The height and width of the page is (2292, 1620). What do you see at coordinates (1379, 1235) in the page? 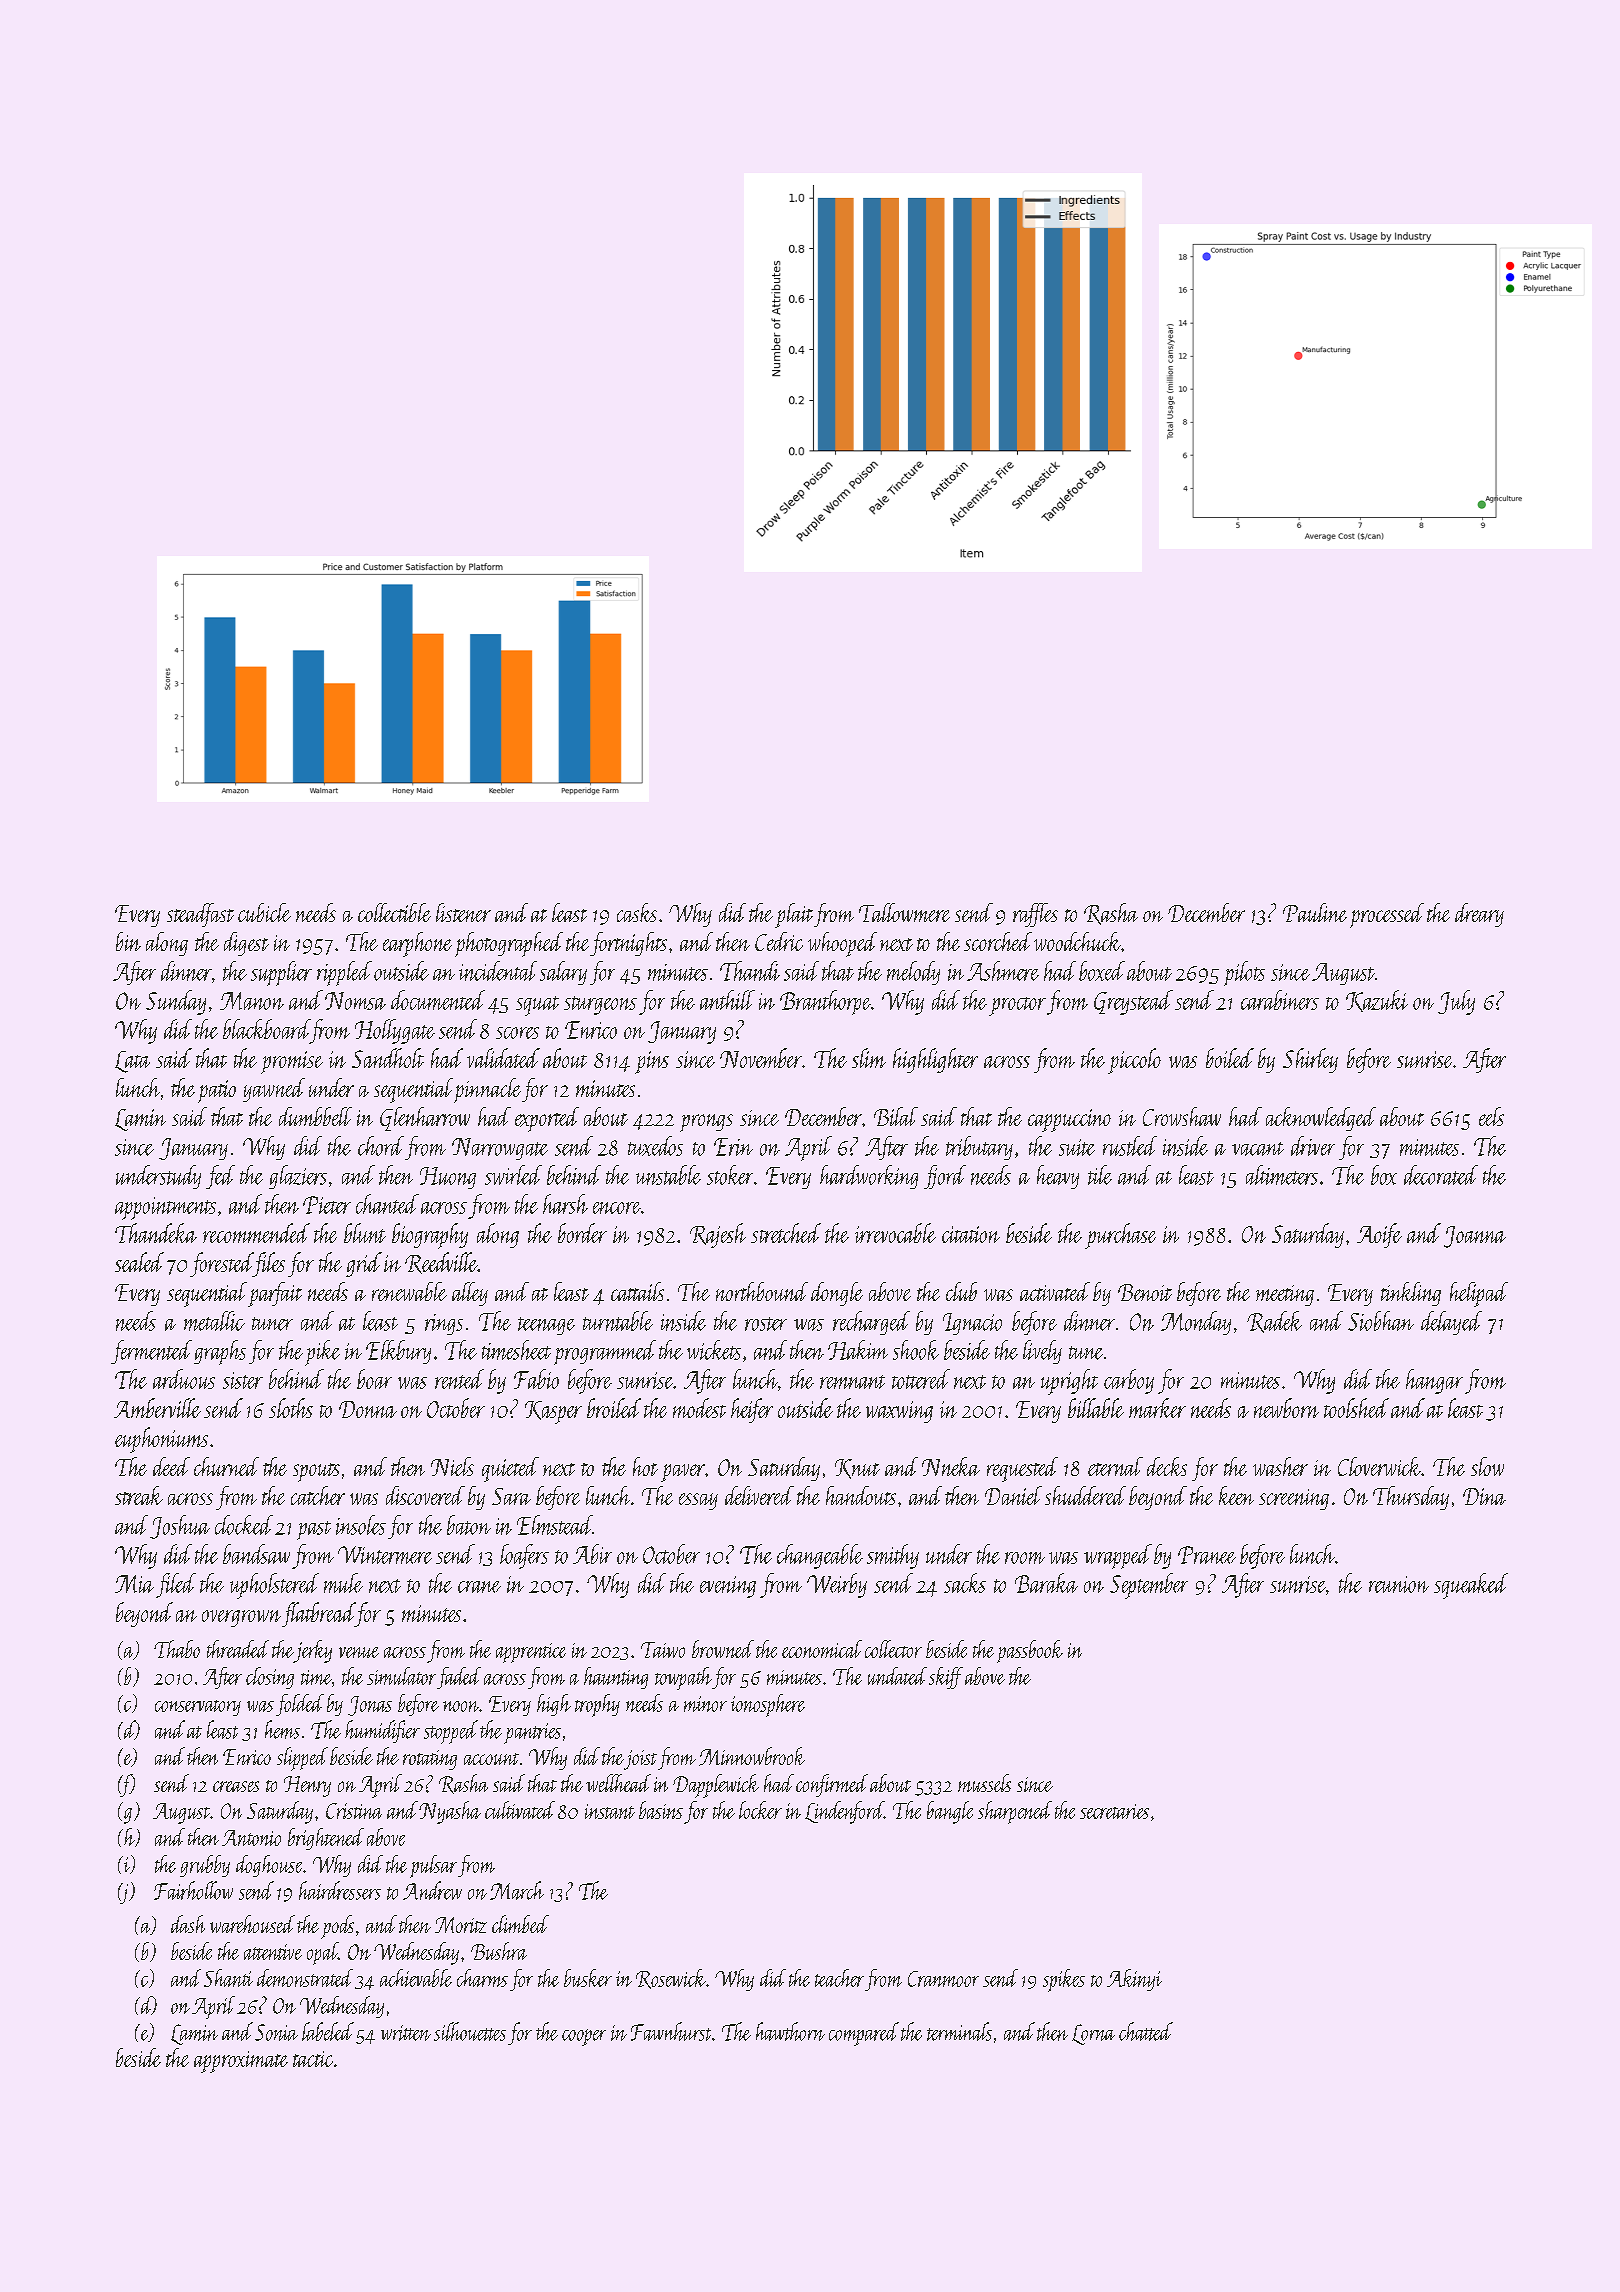
I see `Aoife` at bounding box center [1379, 1235].
